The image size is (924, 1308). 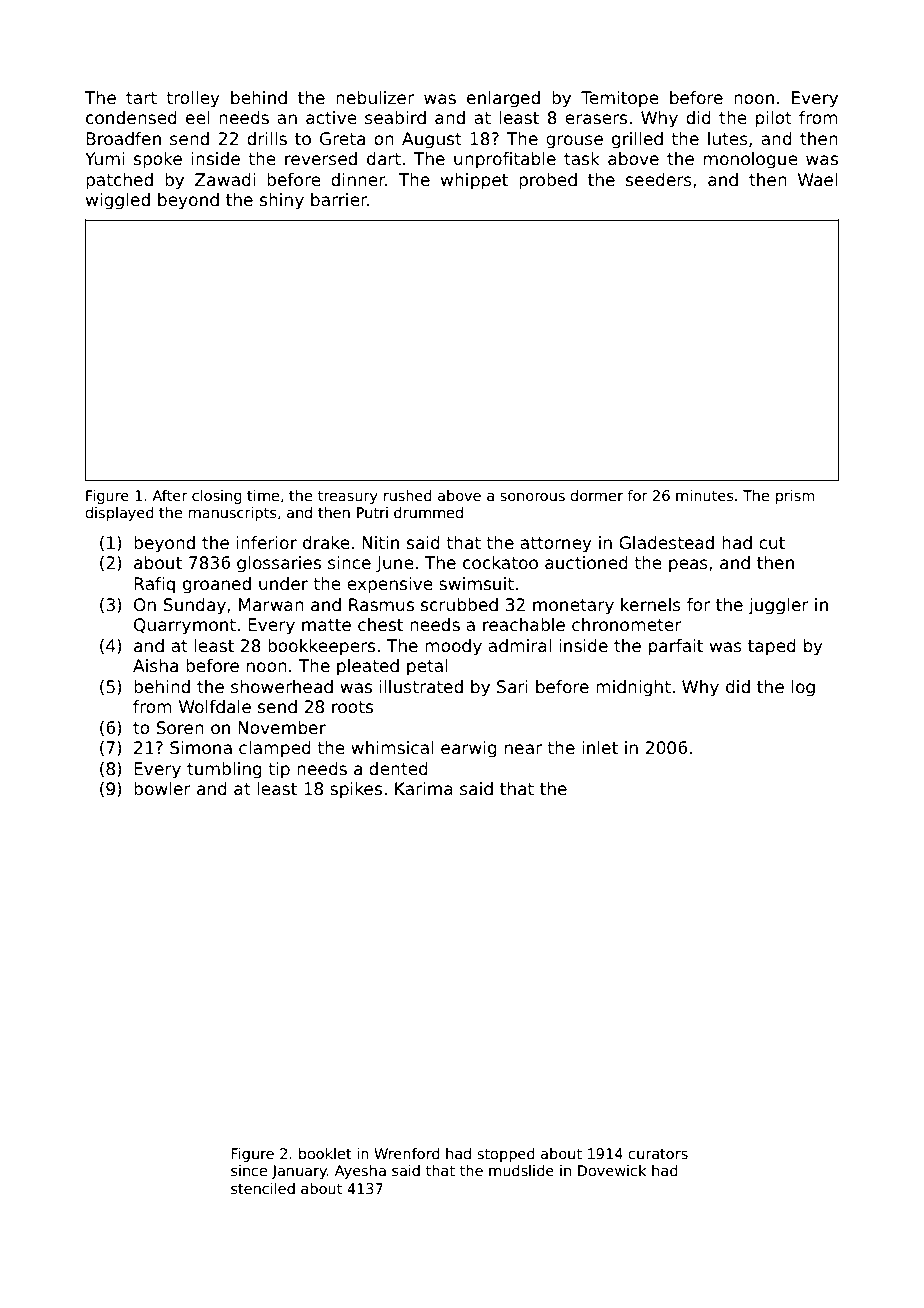 What do you see at coordinates (795, 497) in the screenshot?
I see `prism` at bounding box center [795, 497].
